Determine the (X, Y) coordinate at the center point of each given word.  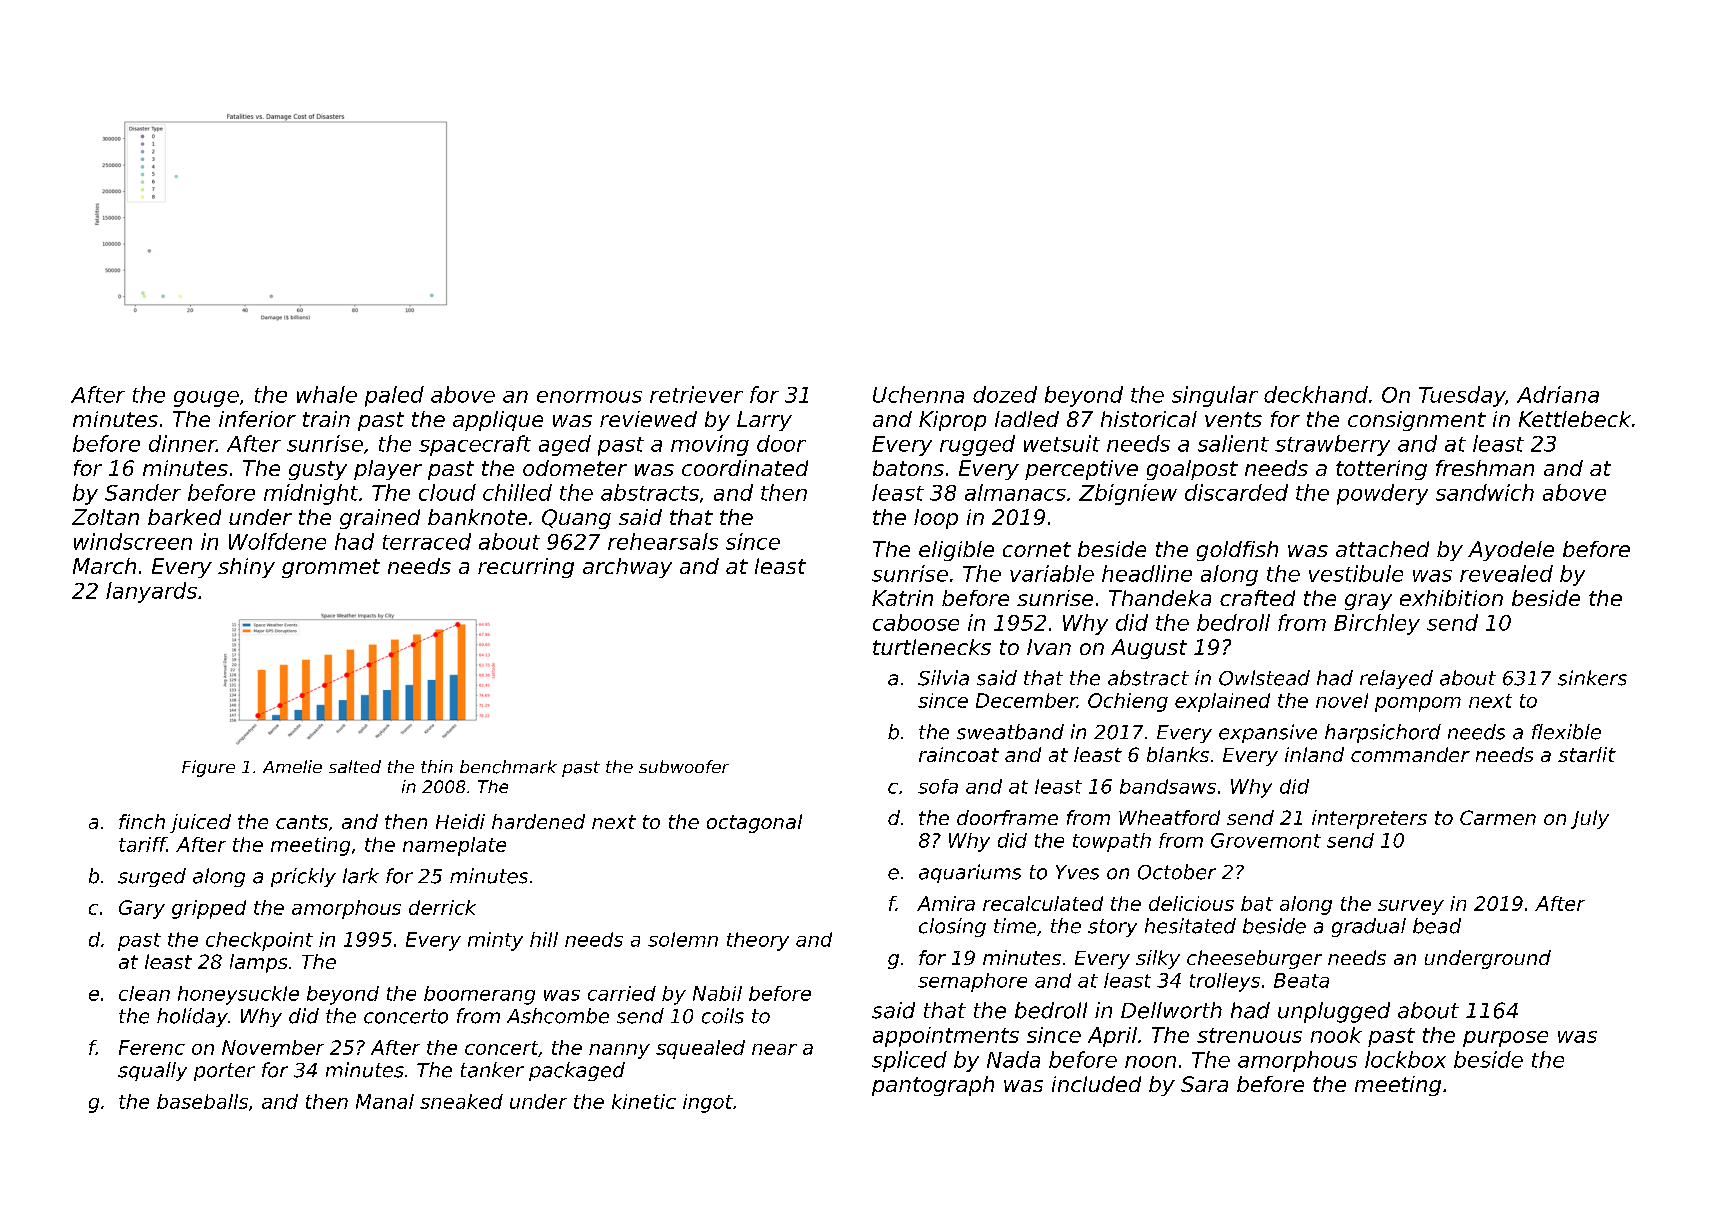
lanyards (151, 592)
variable (1052, 573)
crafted (1257, 598)
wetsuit (1062, 443)
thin (437, 766)
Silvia (943, 678)
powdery (1382, 494)
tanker (492, 1070)
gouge (206, 399)
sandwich (1485, 492)
